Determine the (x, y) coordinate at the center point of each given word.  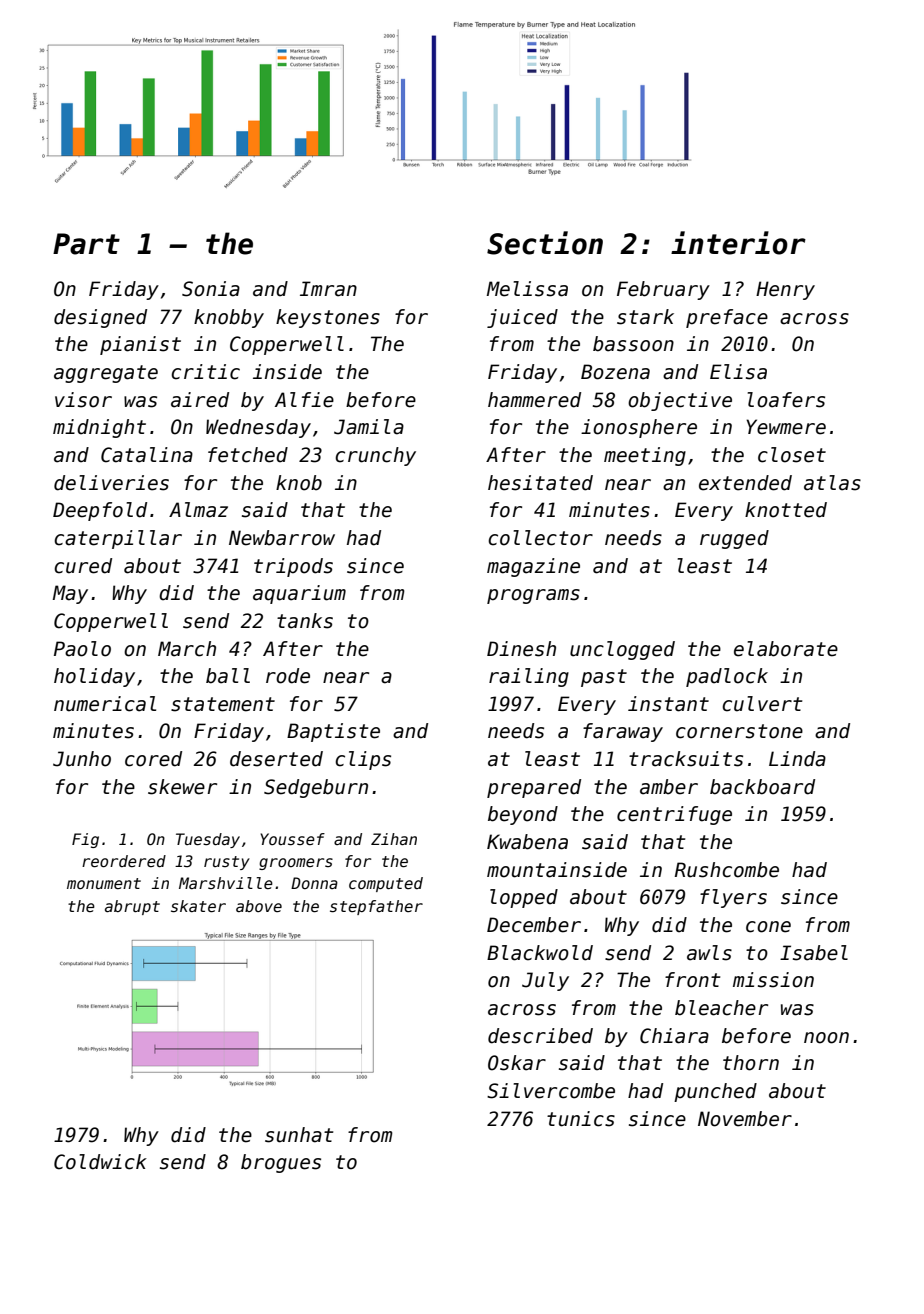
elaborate (786, 649)
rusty (227, 863)
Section (545, 243)
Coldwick (100, 1162)
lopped (524, 898)
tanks (305, 621)
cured (83, 566)
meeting (645, 456)
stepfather (376, 907)
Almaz (198, 510)
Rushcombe (727, 870)
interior (738, 243)
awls (709, 953)
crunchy (375, 456)
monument (104, 883)
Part (86, 244)
